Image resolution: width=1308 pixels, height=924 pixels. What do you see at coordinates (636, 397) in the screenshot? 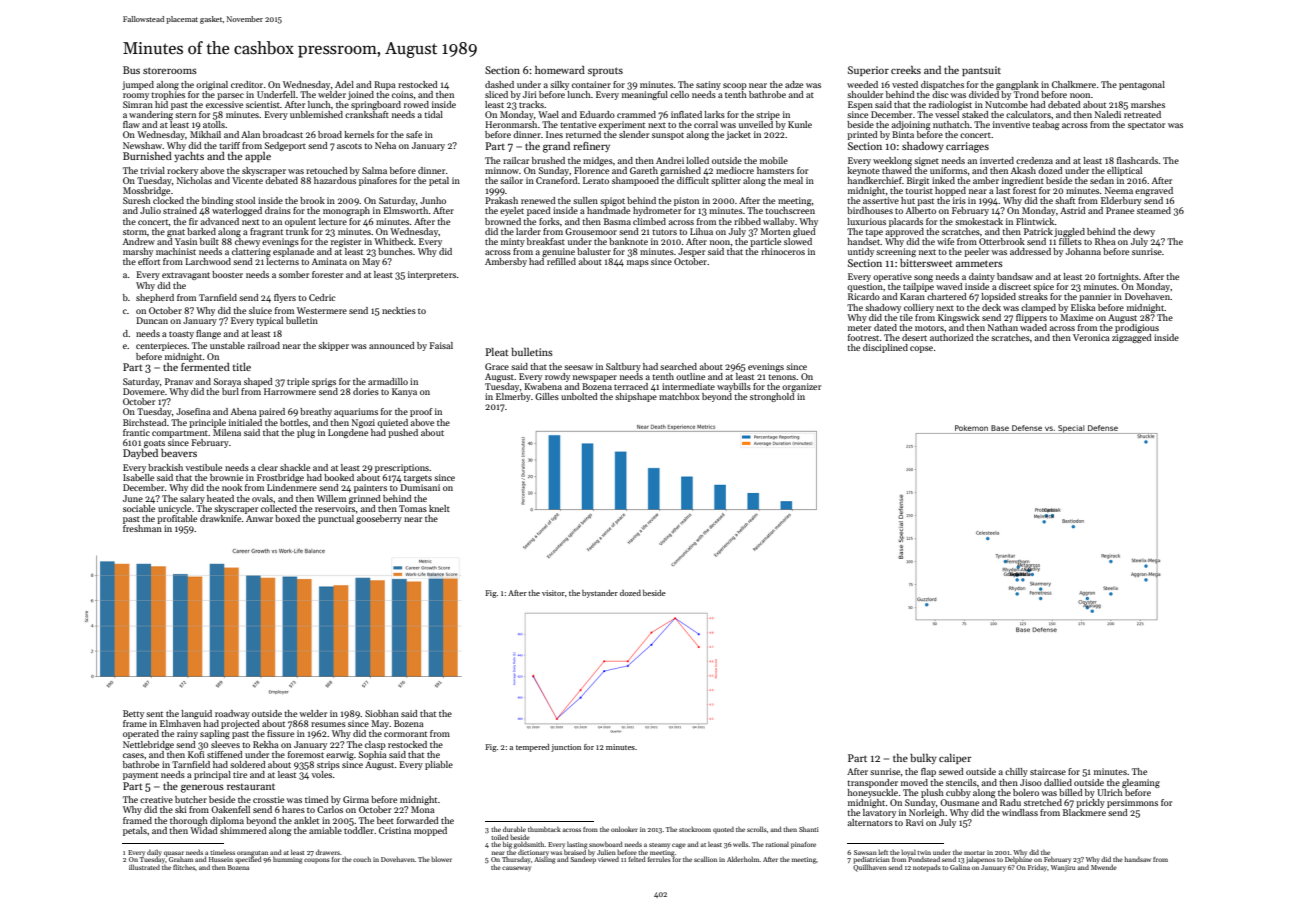
I see `shipshape` at bounding box center [636, 397].
